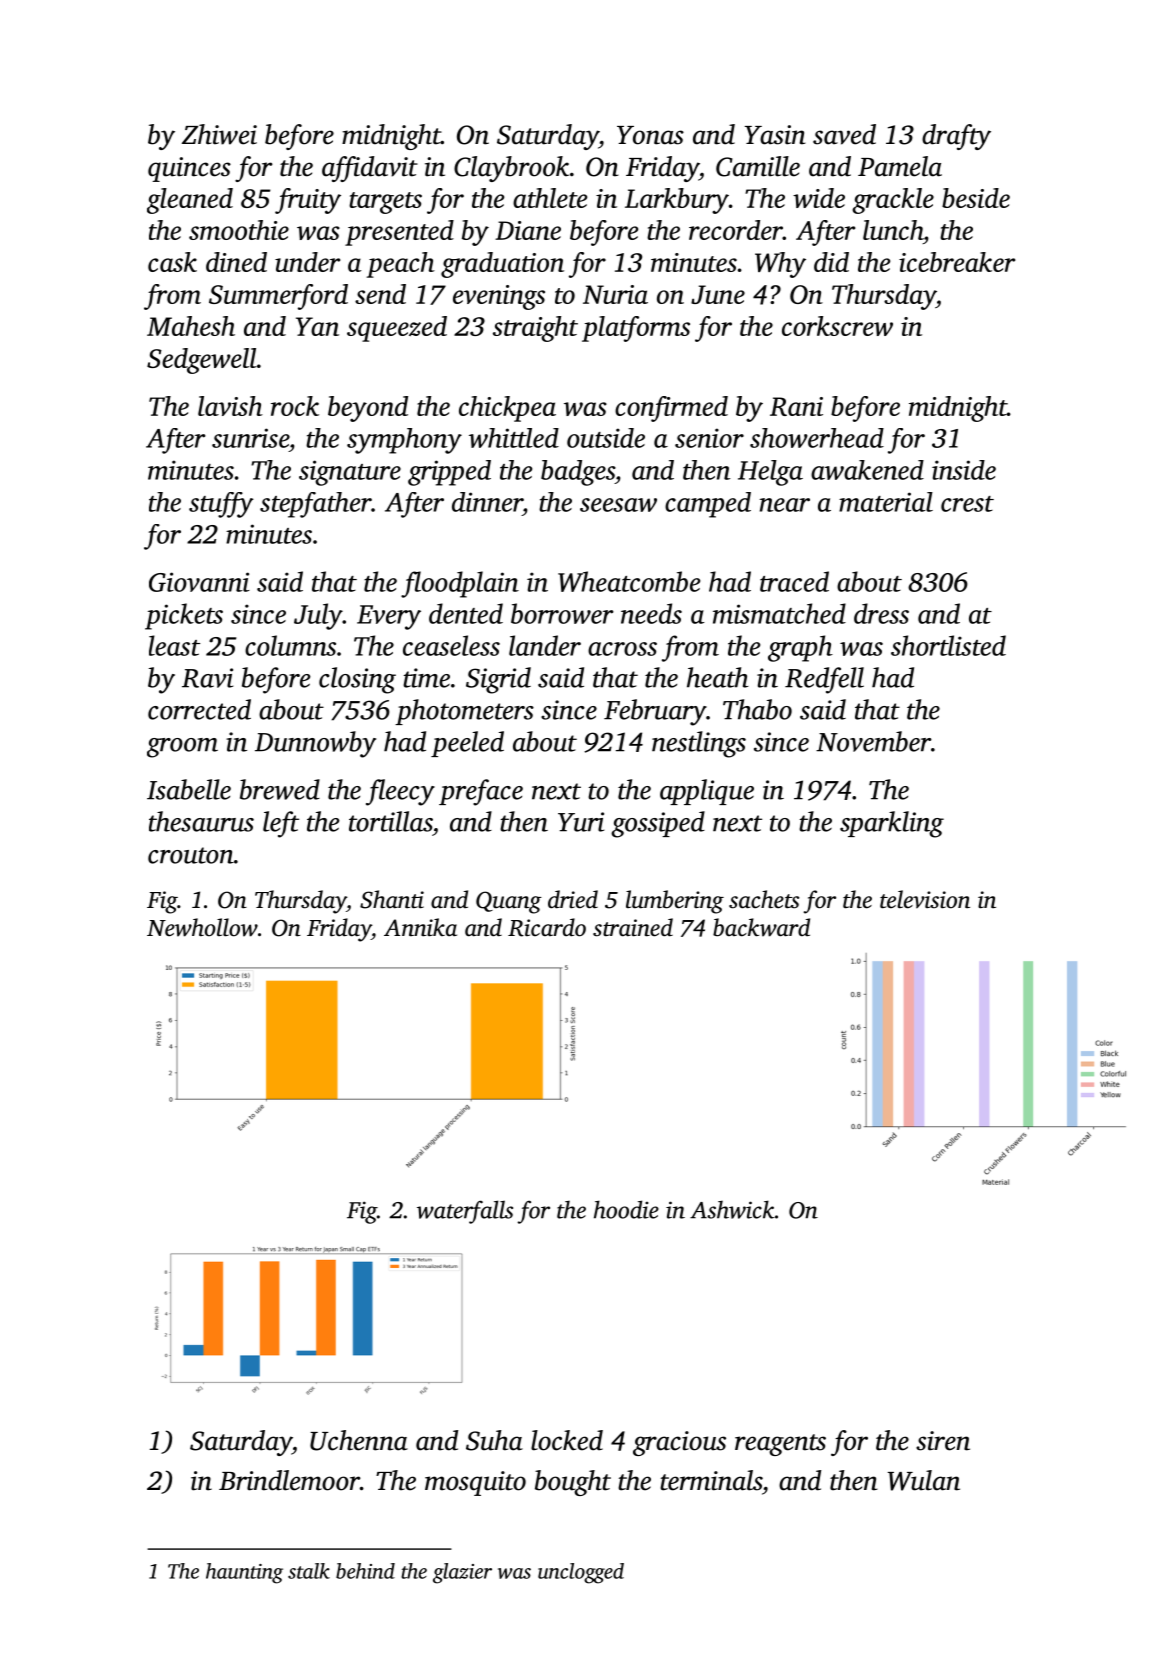  What do you see at coordinates (219, 134) in the document?
I see `Zhiwei` at bounding box center [219, 134].
